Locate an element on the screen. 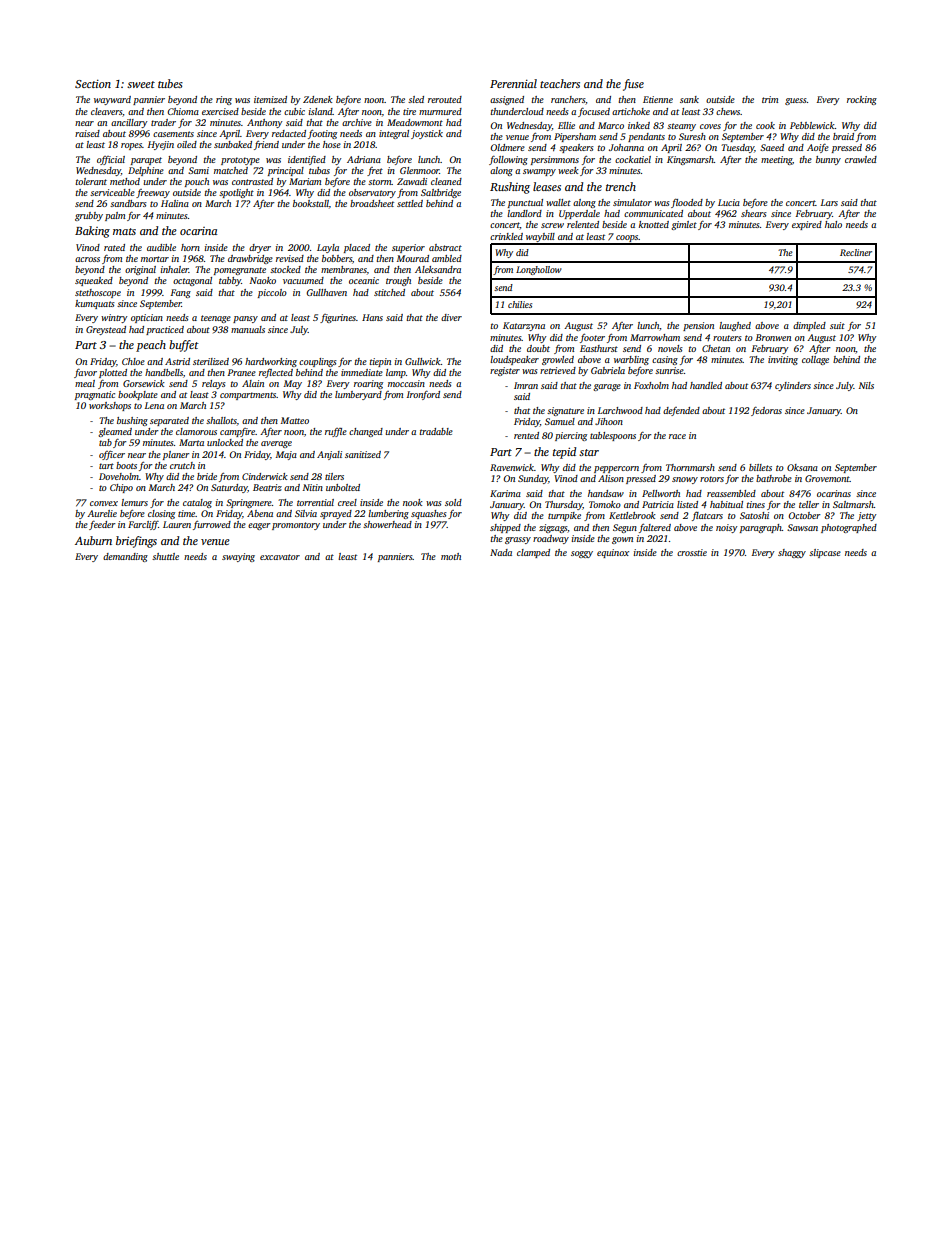 The width and height of the screenshot is (952, 1233). expired is located at coordinates (807, 225).
